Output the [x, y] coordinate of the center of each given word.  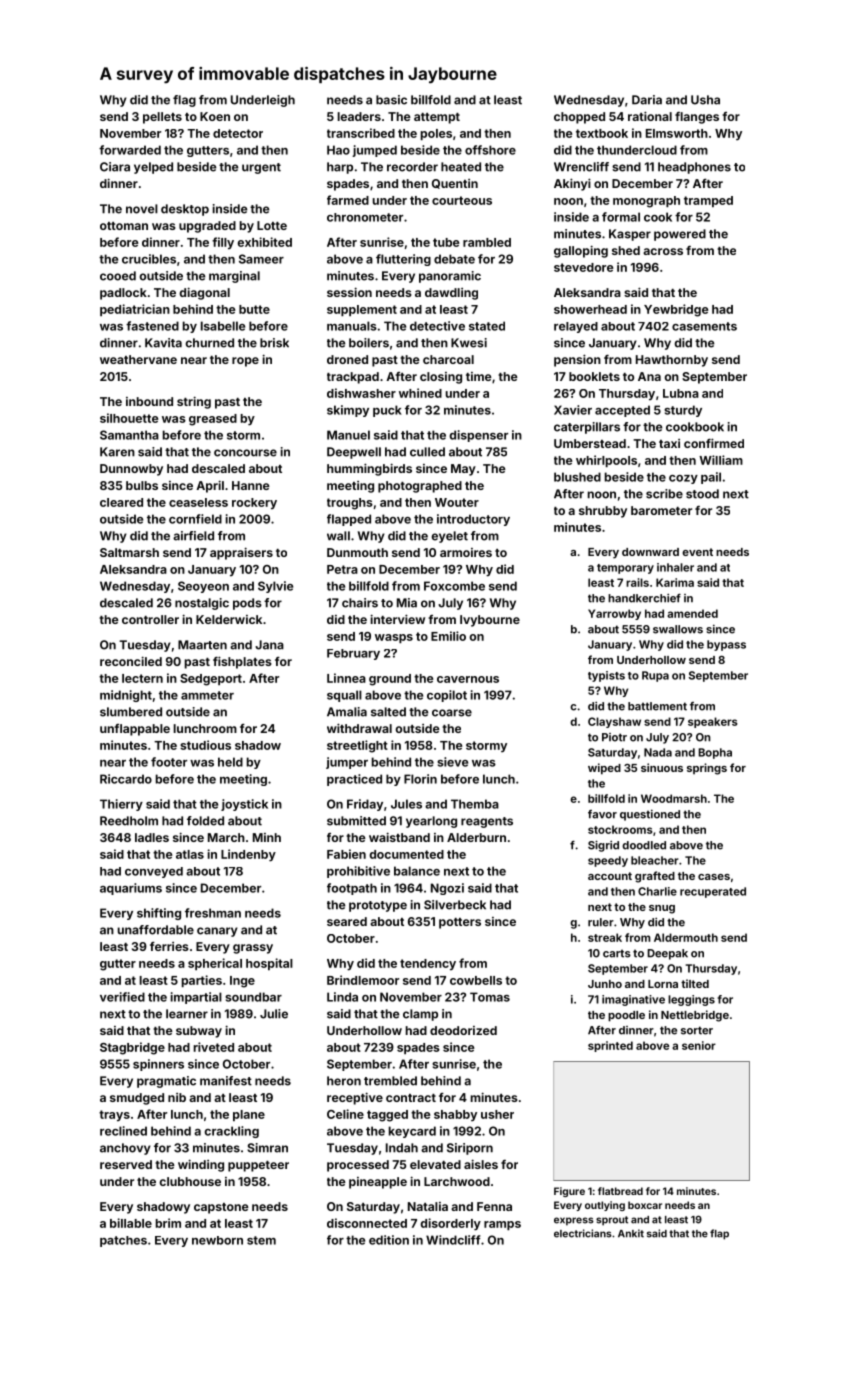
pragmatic [166, 1082]
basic [391, 100]
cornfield [195, 519]
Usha [705, 100]
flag [184, 101]
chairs [360, 603]
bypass [726, 645]
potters [460, 923]
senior [699, 1045]
